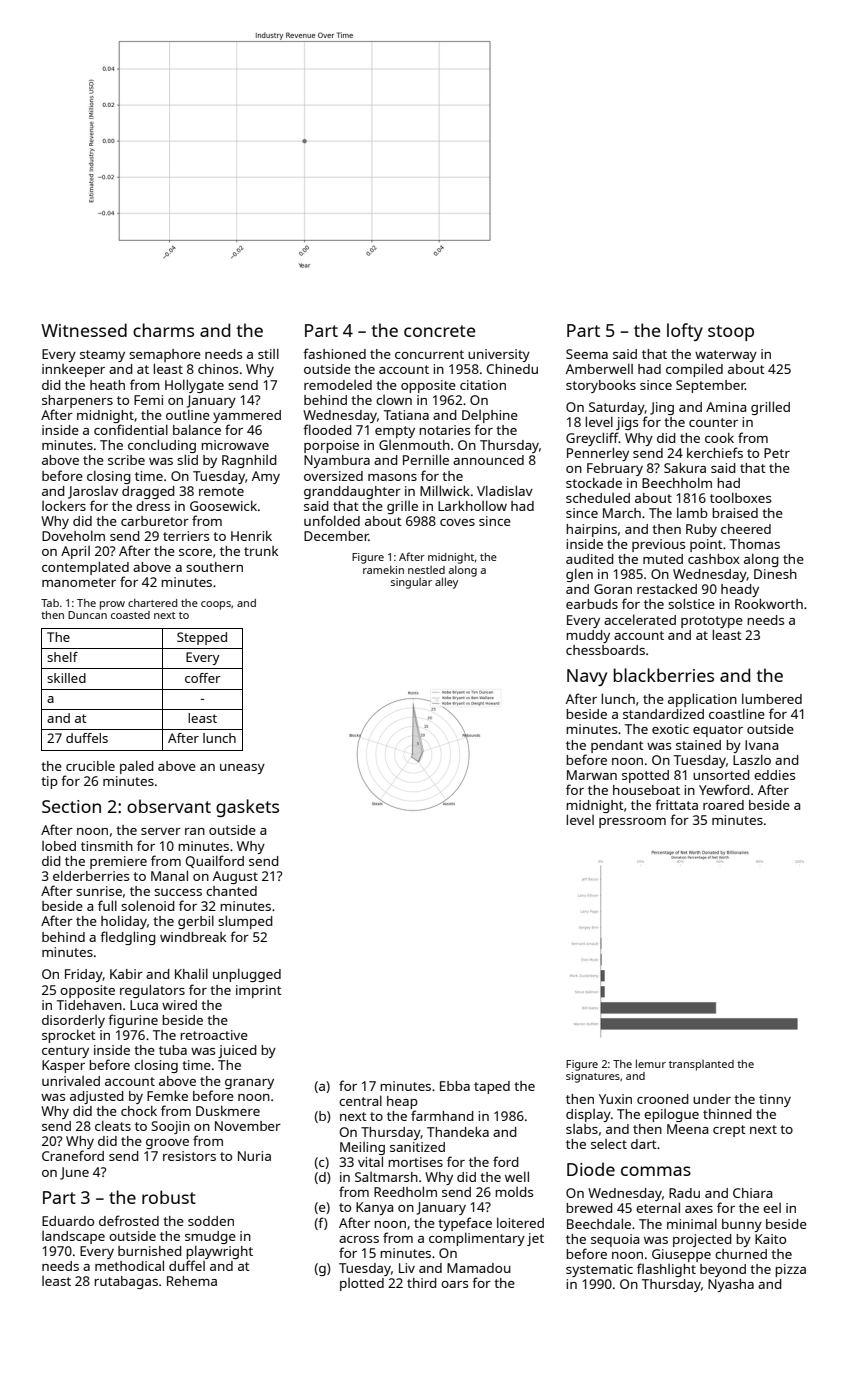  Describe the element at coordinates (455, 1086) in the image. I see `Ebba` at that location.
